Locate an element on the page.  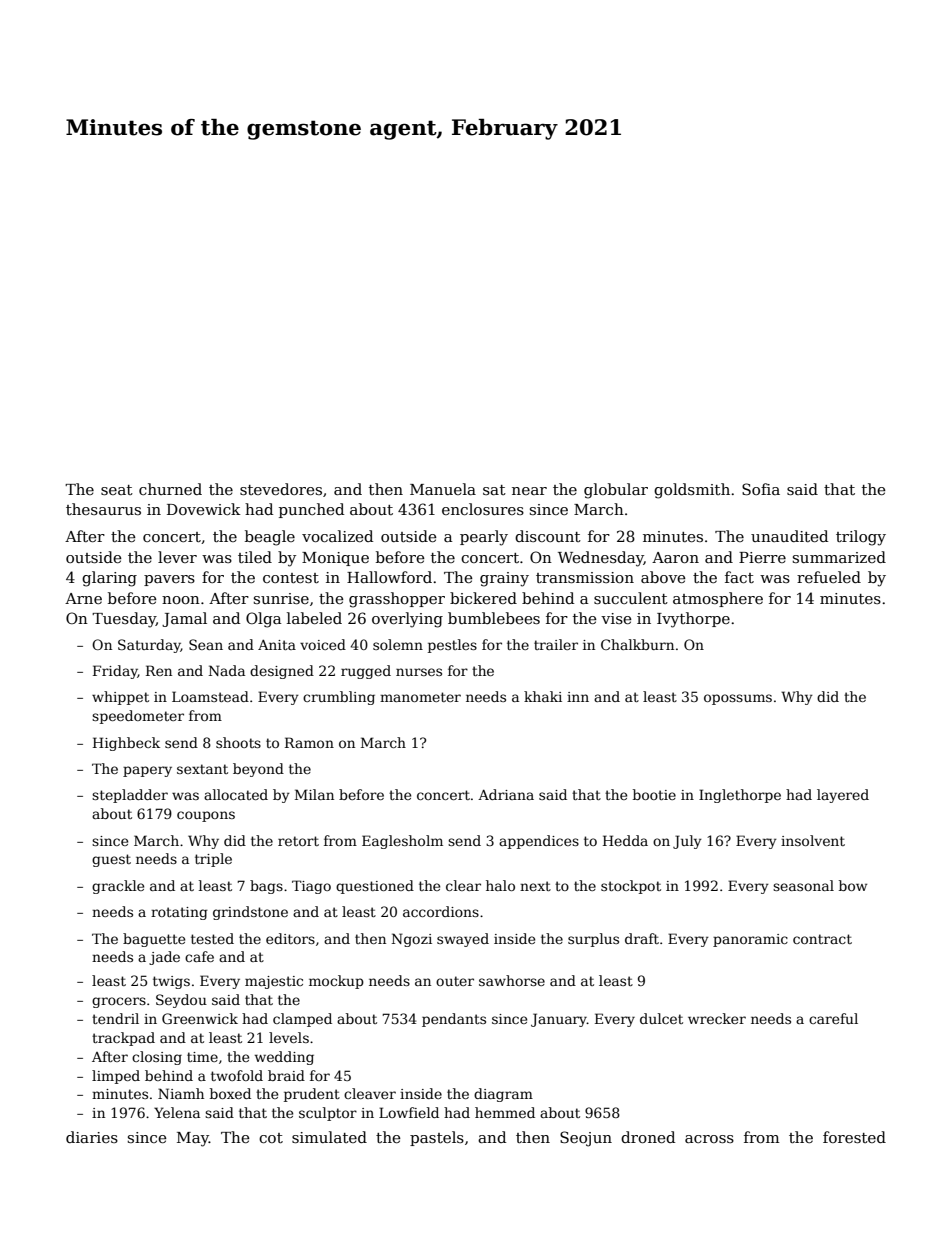
rotating is located at coordinates (179, 913).
